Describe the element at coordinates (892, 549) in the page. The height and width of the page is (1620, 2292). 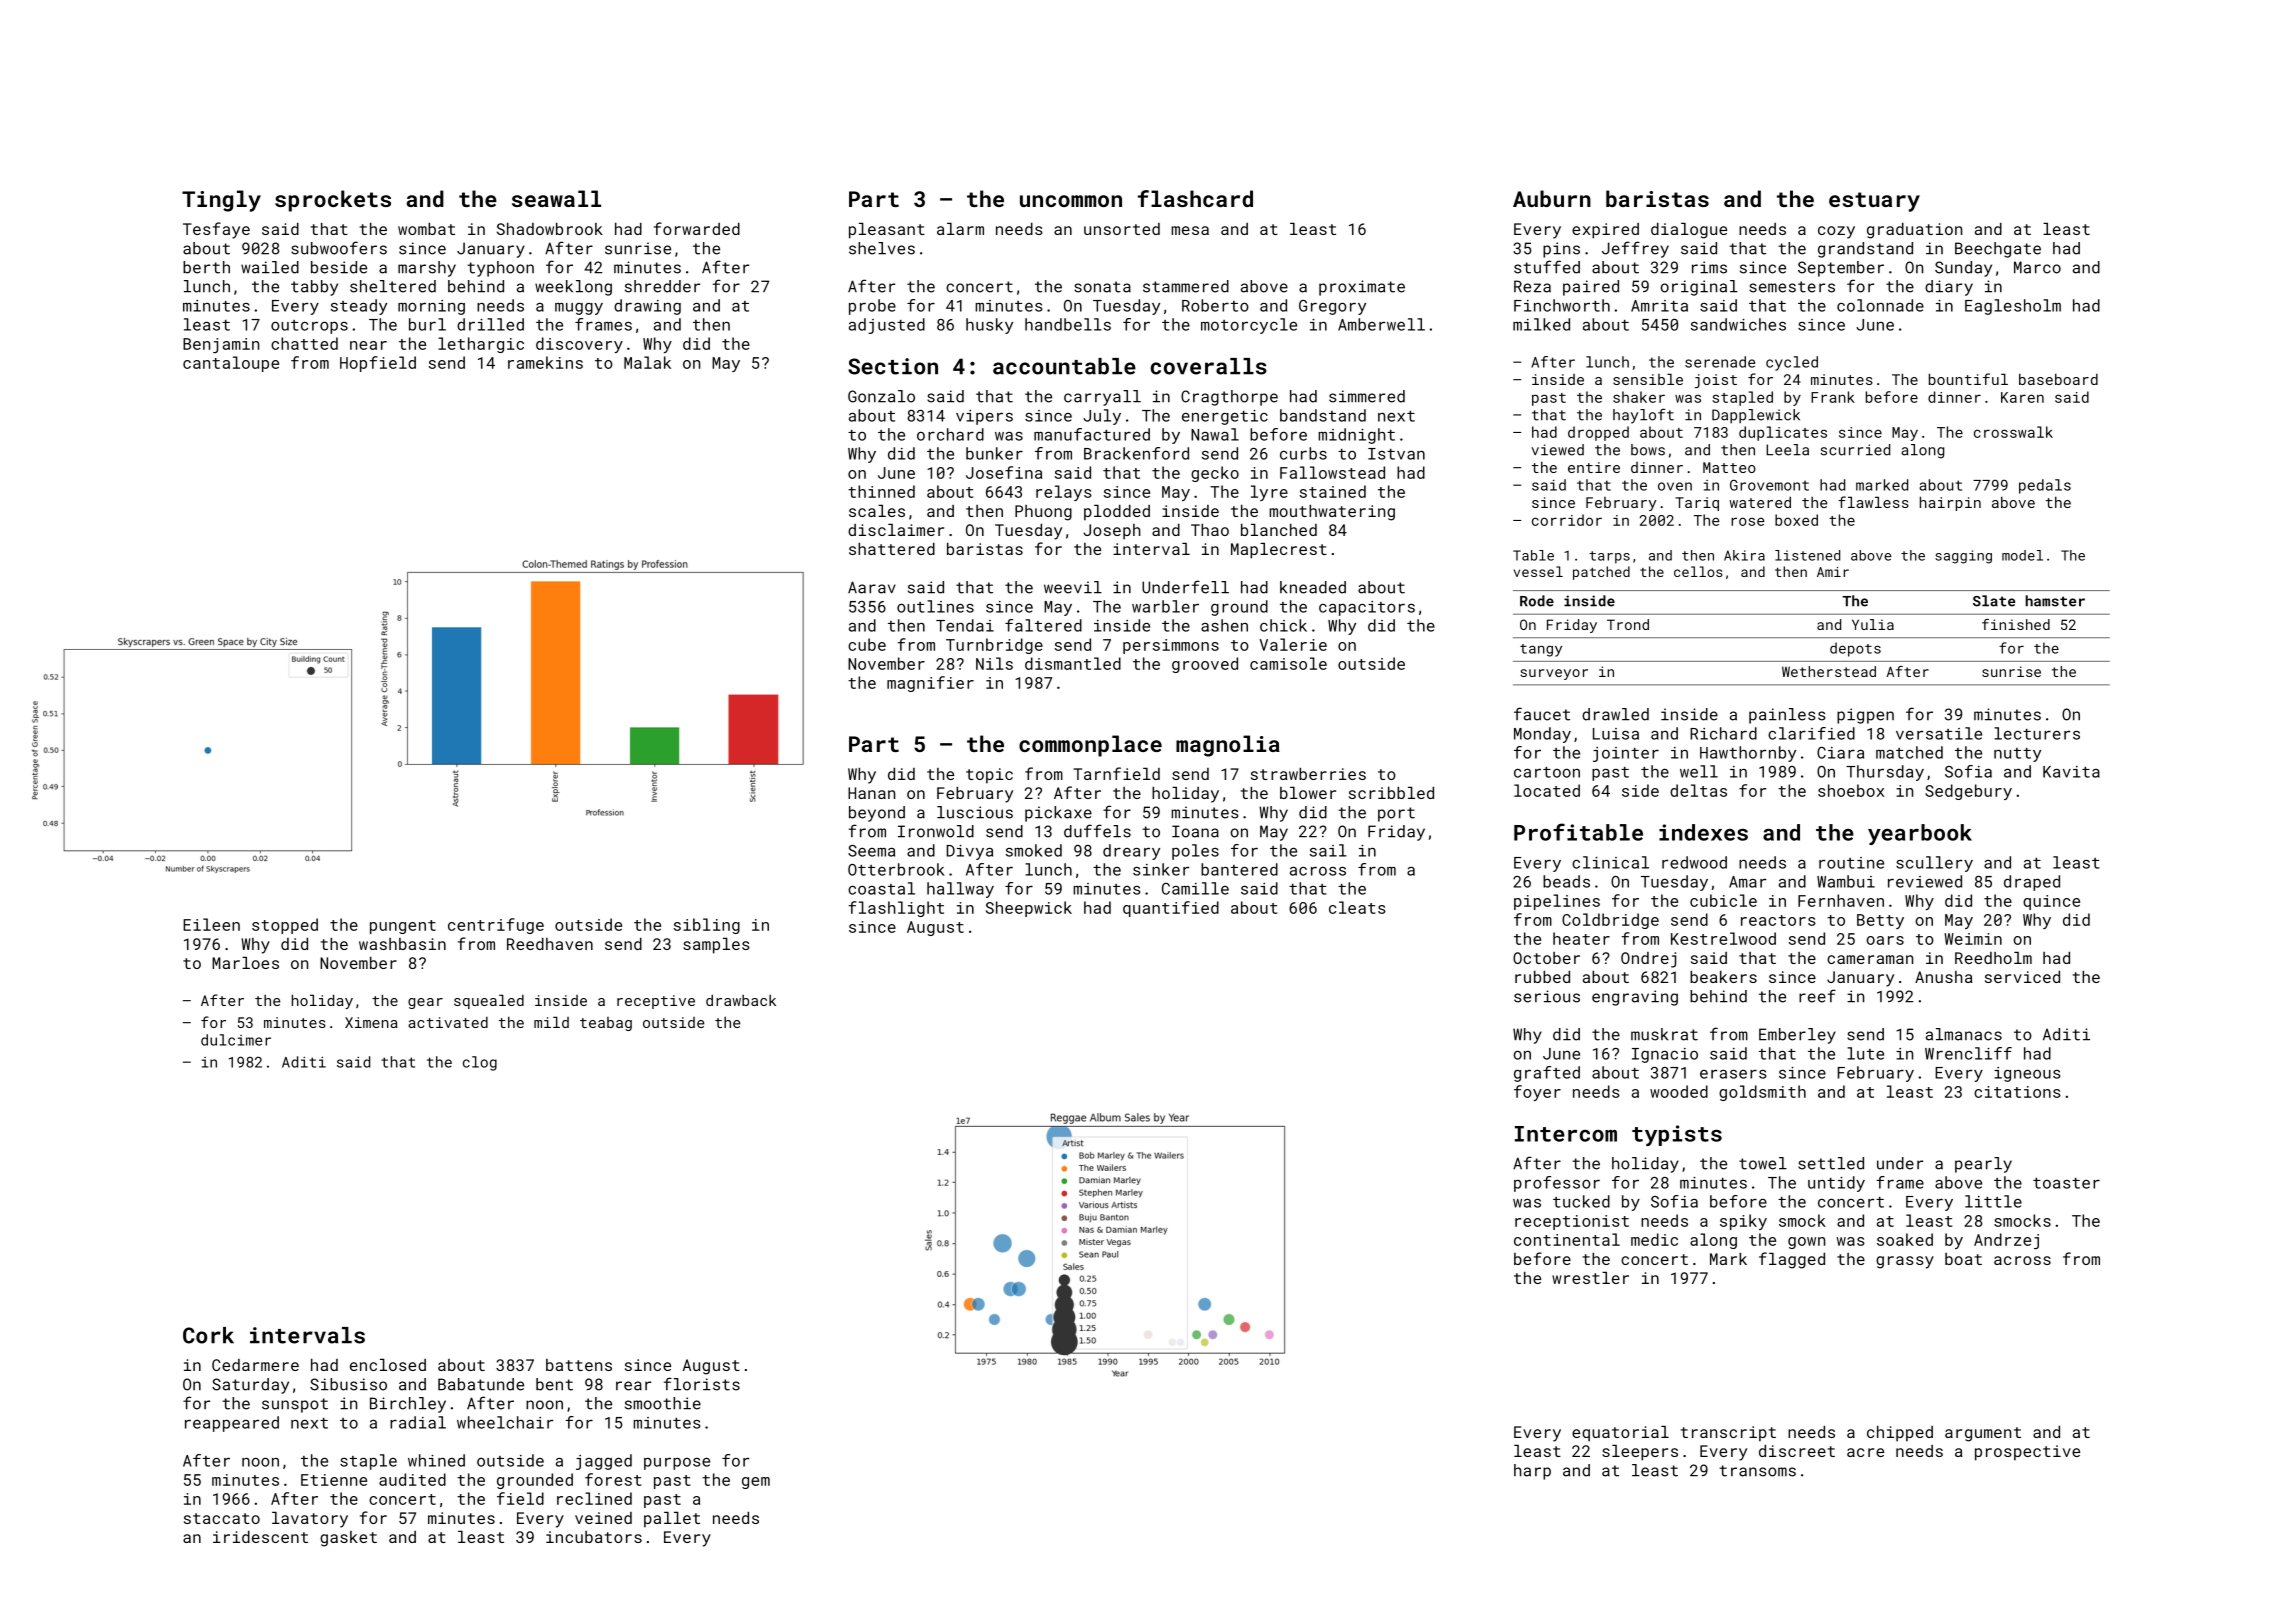
I see `shattered` at that location.
